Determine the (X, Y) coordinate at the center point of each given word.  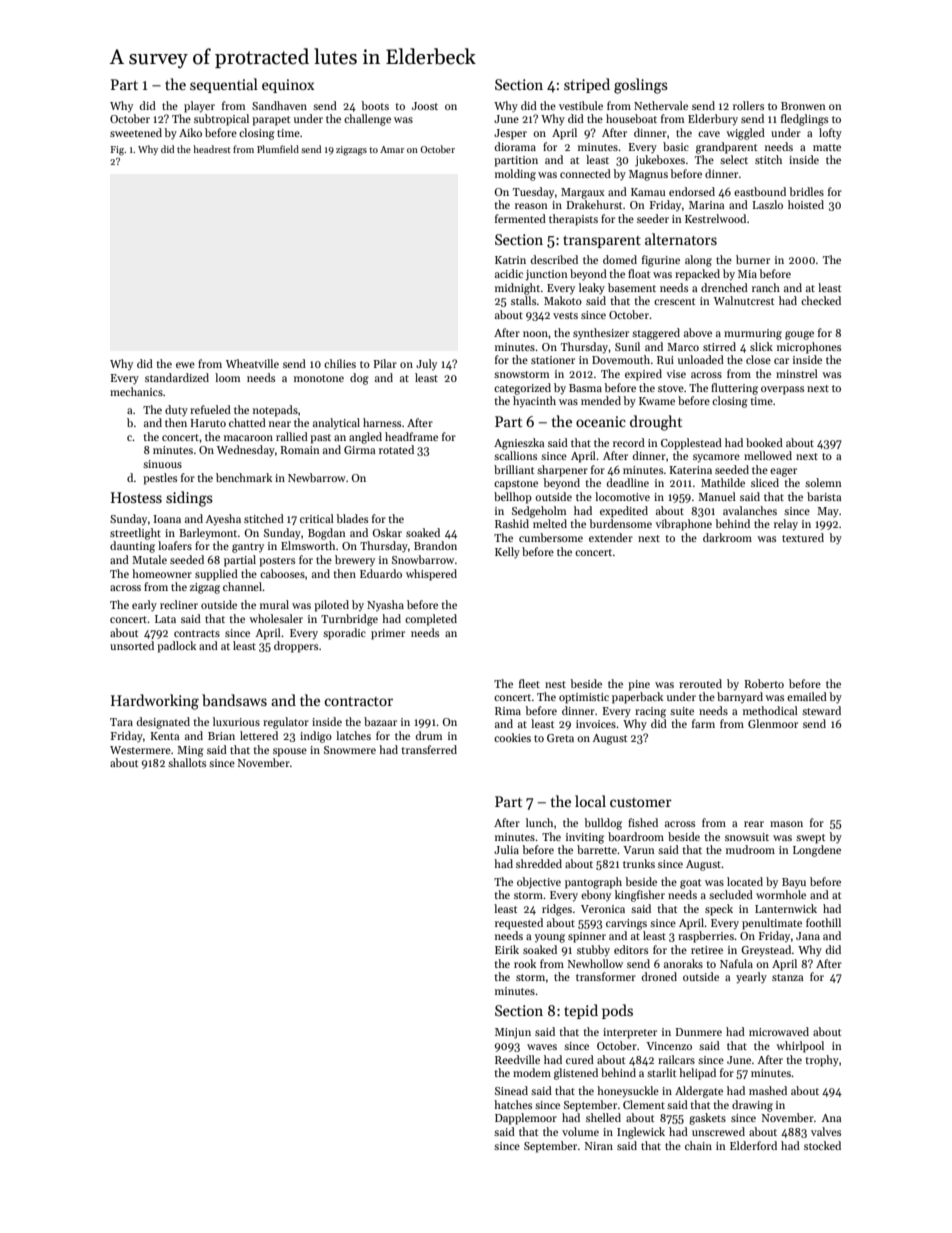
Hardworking (155, 702)
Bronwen (803, 106)
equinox (288, 86)
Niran (599, 1146)
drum (429, 735)
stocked (822, 1145)
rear (754, 824)
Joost (425, 106)
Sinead (511, 1090)
